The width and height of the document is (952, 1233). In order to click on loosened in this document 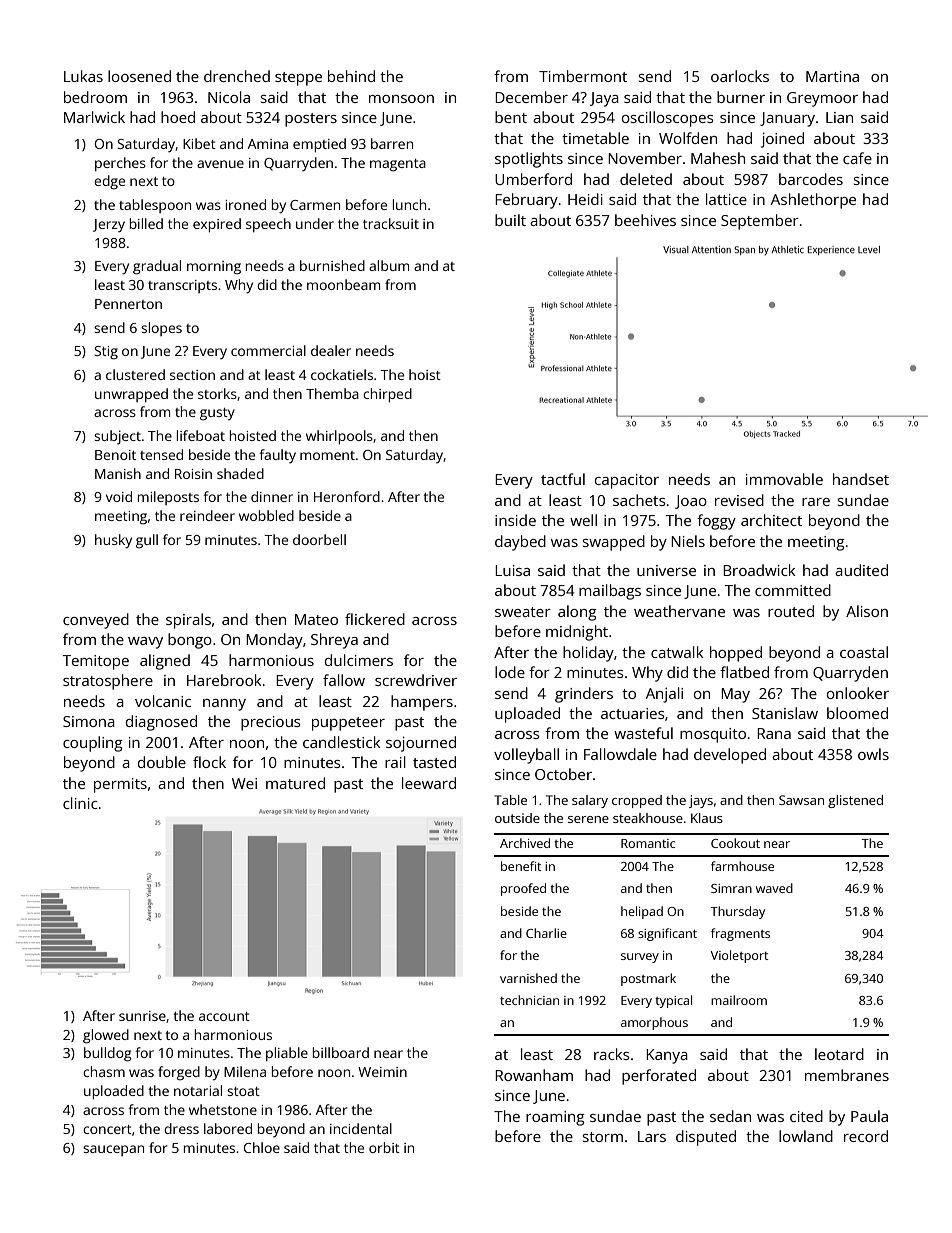, I will do `click(139, 76)`.
